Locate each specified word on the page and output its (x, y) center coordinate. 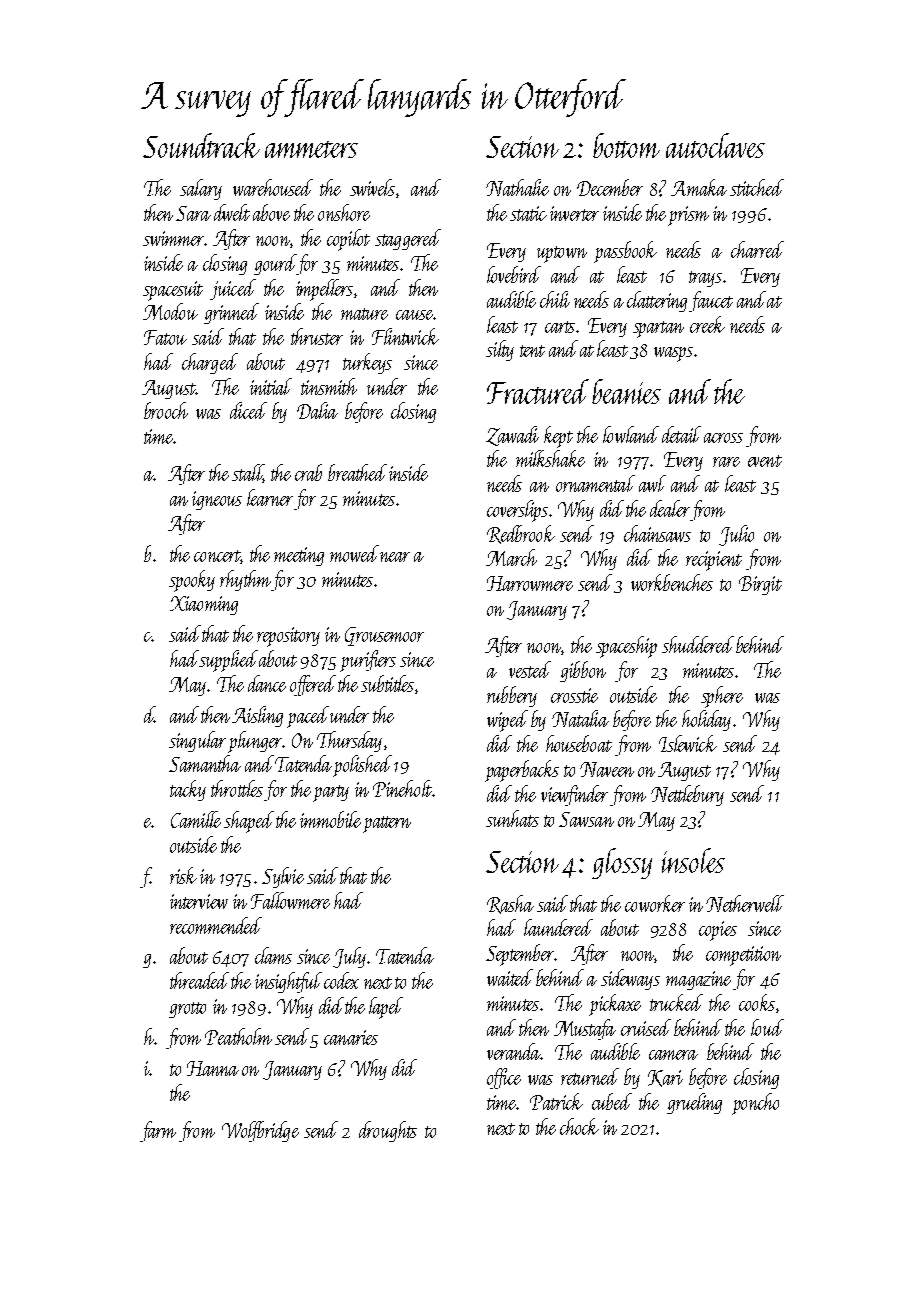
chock (579, 1126)
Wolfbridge (260, 1131)
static (528, 213)
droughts (388, 1131)
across (723, 438)
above (271, 212)
